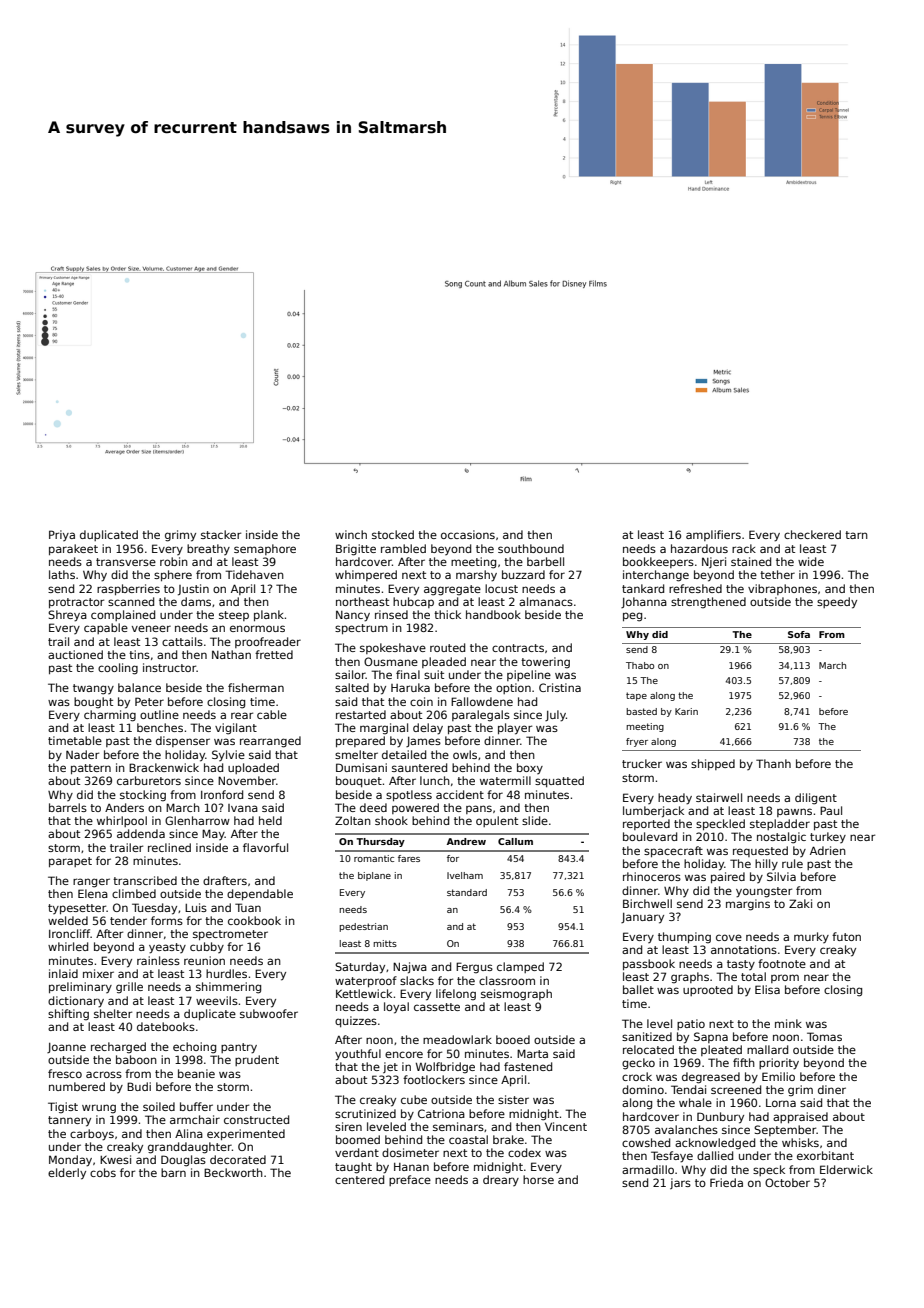  Describe the element at coordinates (221, 534) in the screenshot. I see `stacker` at that location.
